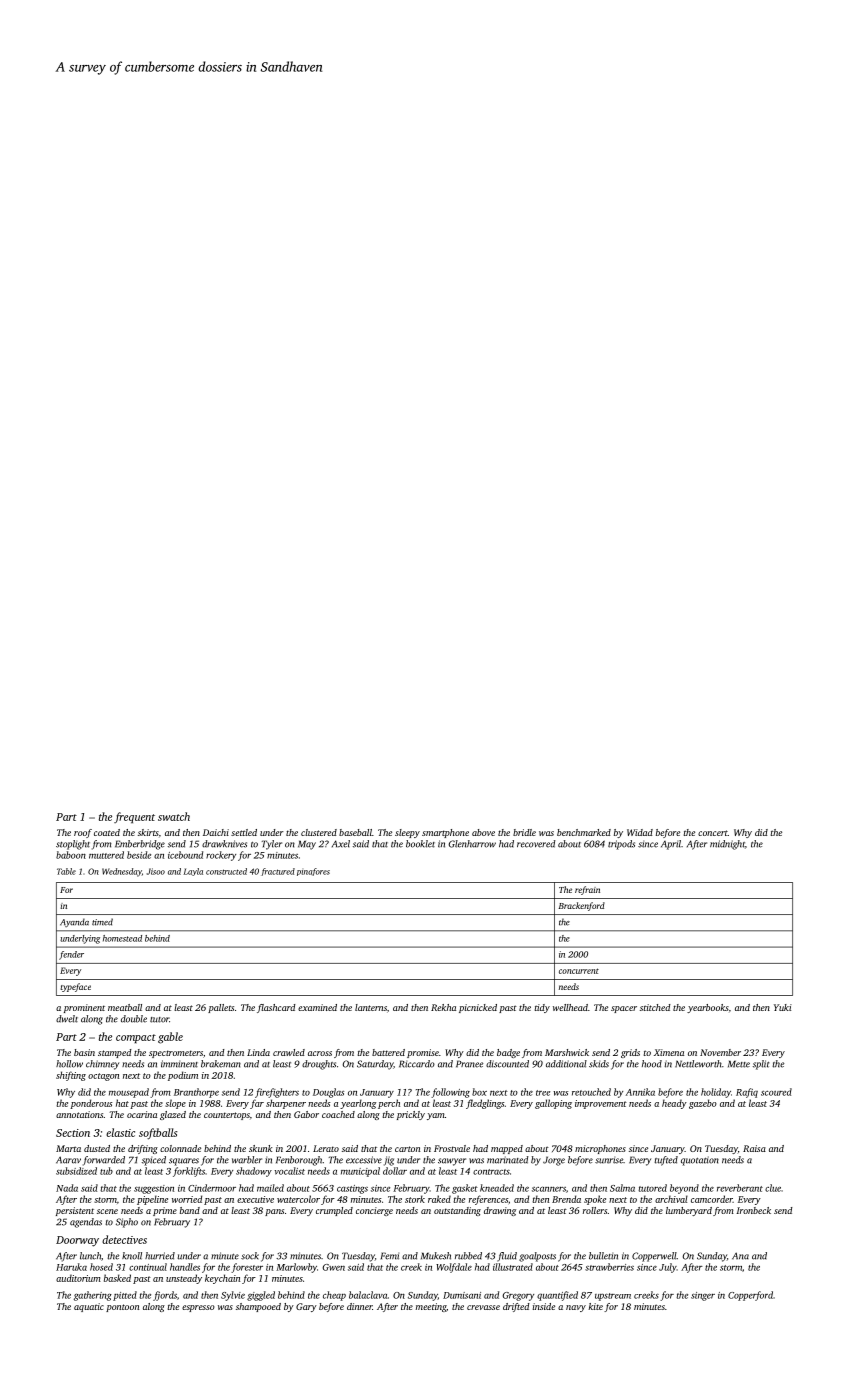  What do you see at coordinates (122, 938) in the document?
I see `homestead` at bounding box center [122, 938].
